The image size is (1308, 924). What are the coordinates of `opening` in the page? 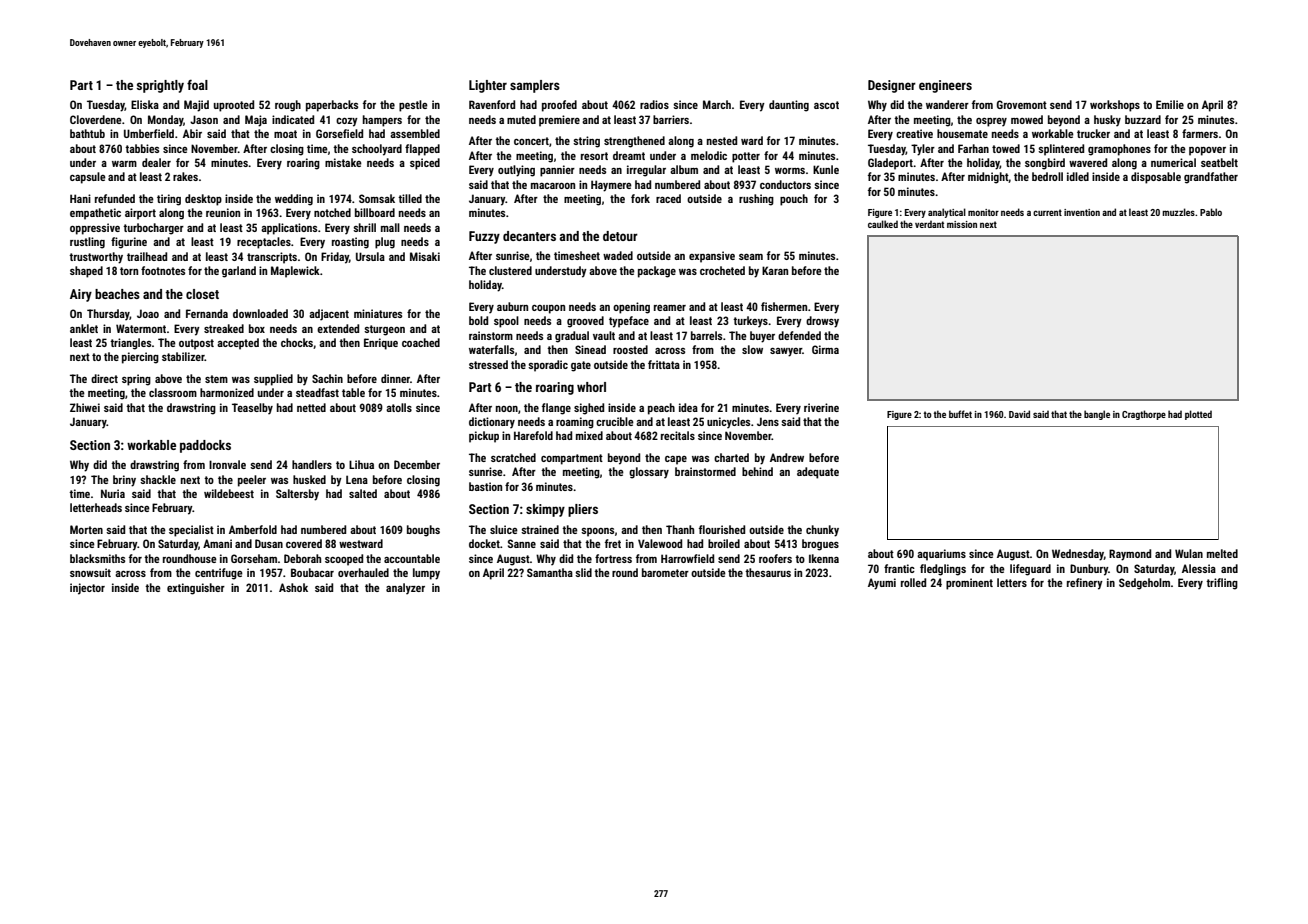 It's located at (631, 308).
